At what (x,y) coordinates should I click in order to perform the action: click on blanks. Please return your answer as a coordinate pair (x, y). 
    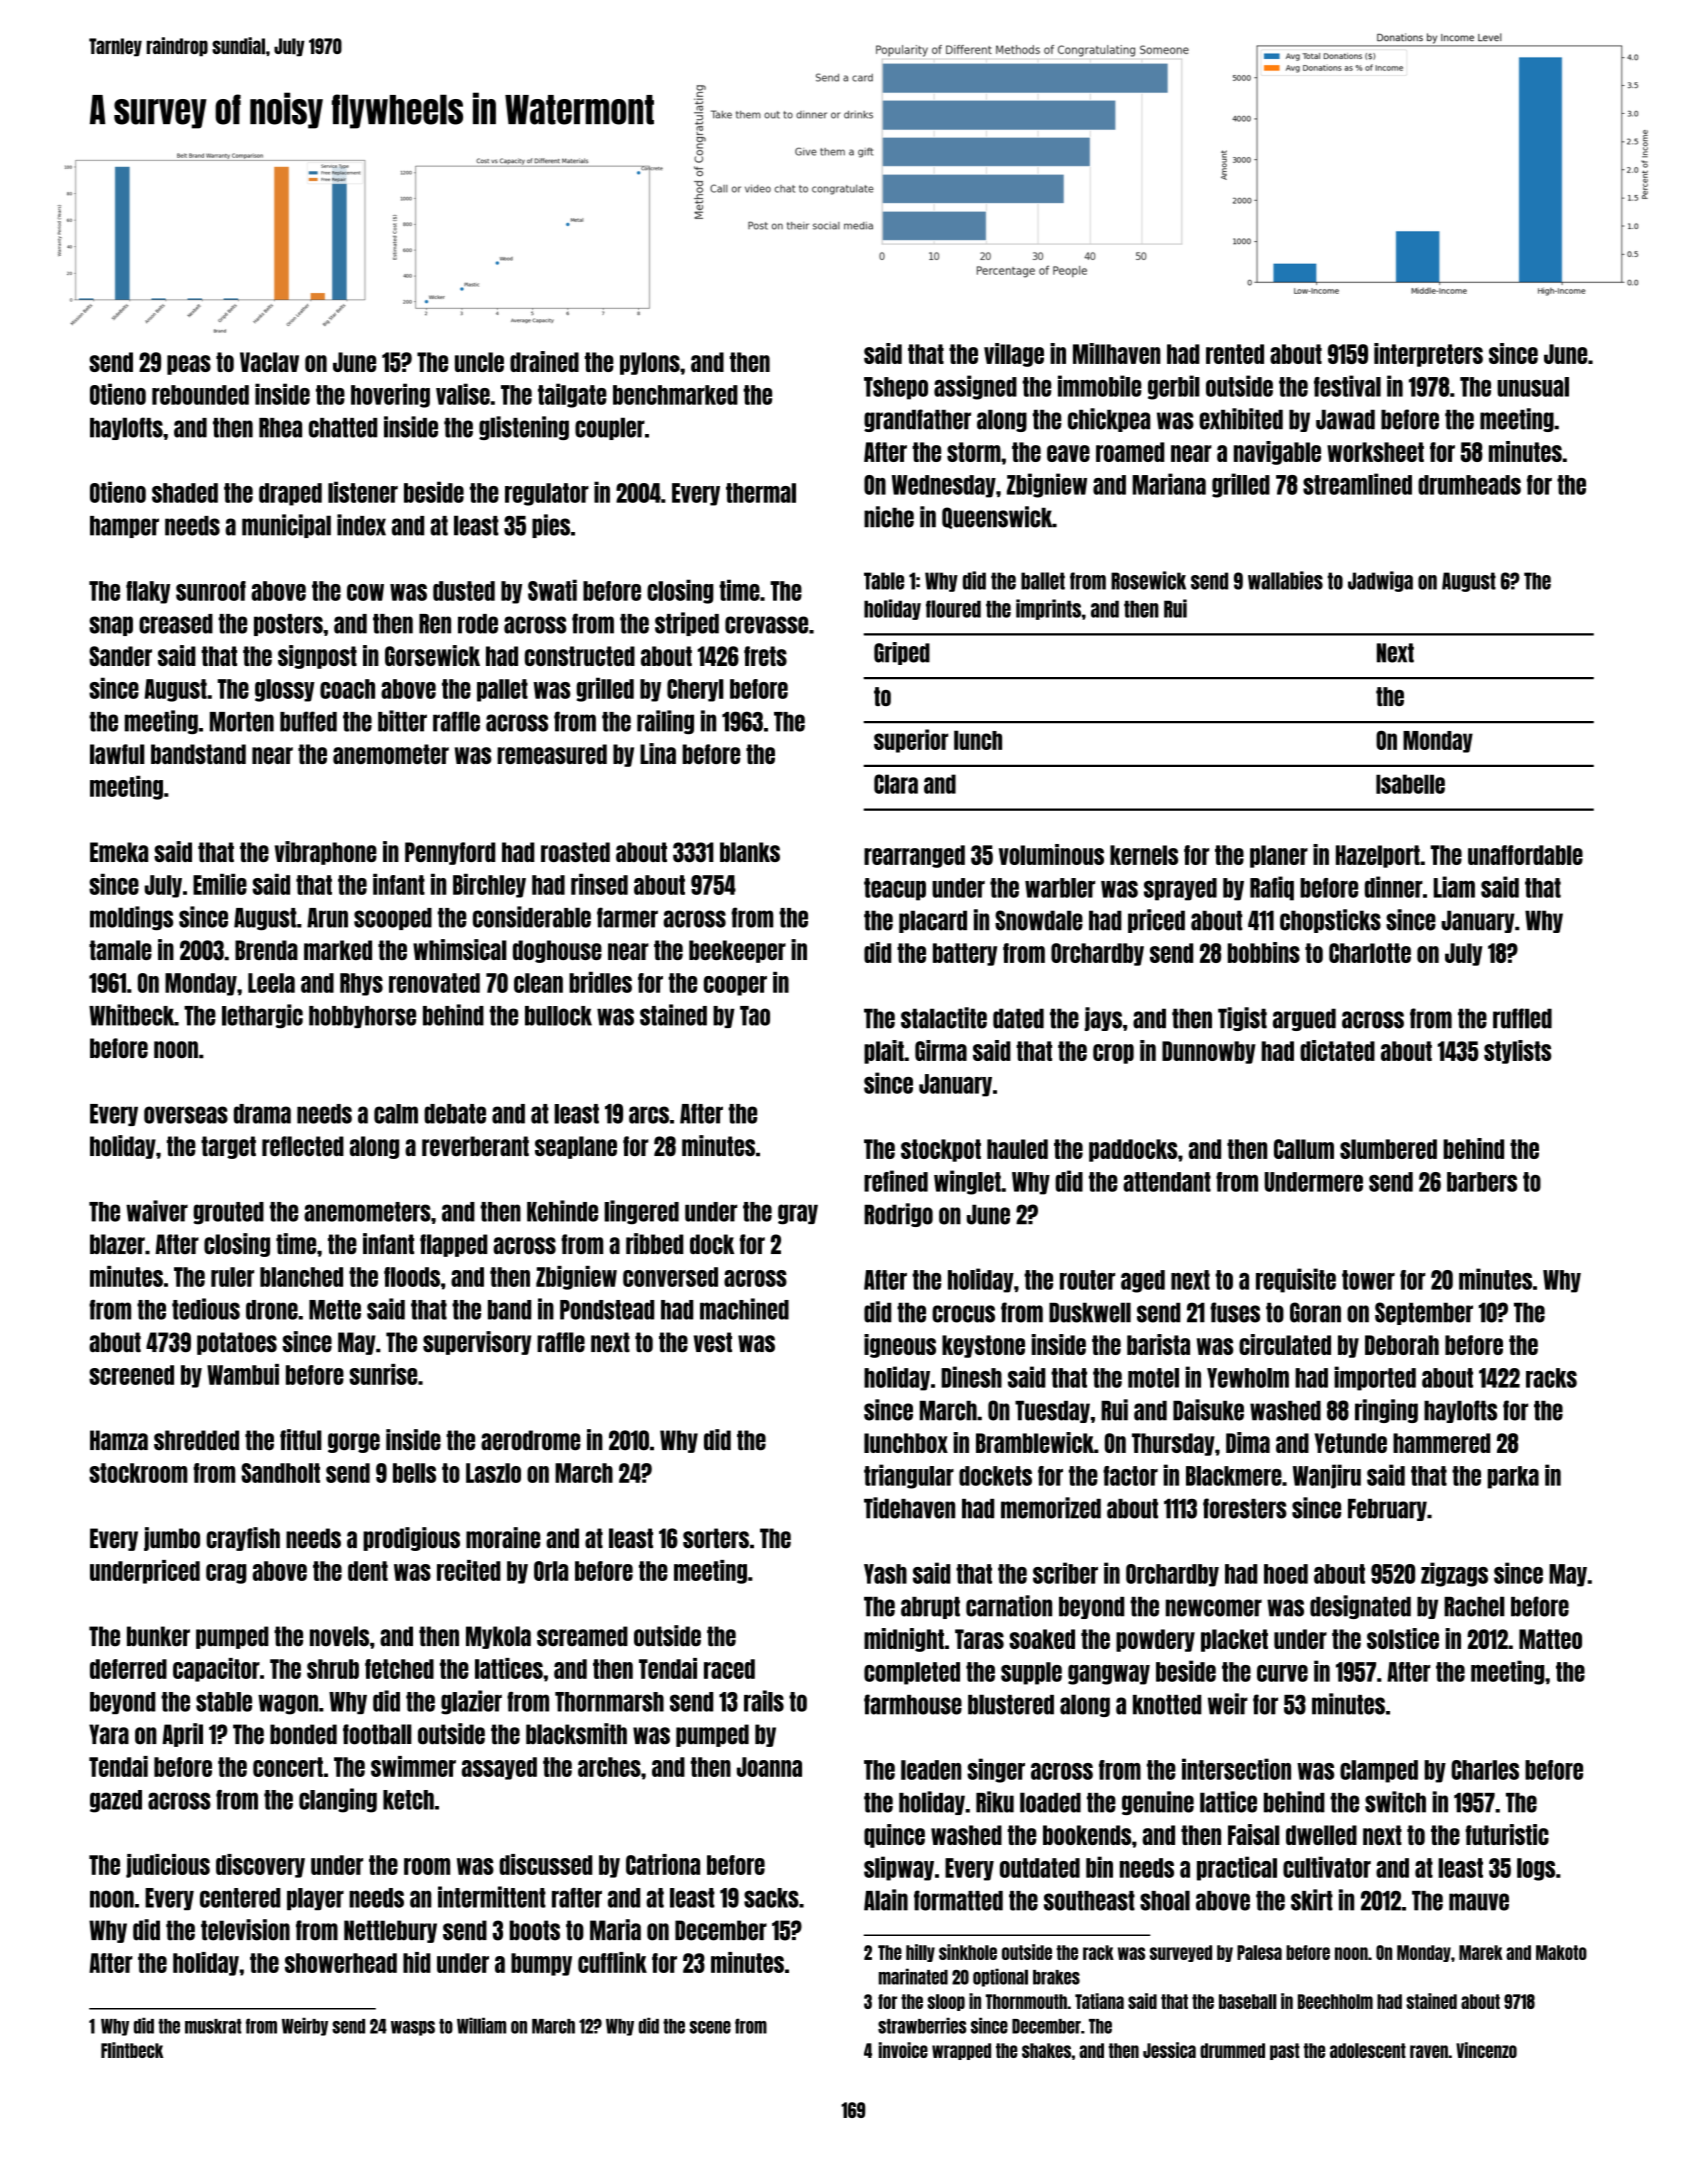
    Looking at the image, I should click on (750, 852).
